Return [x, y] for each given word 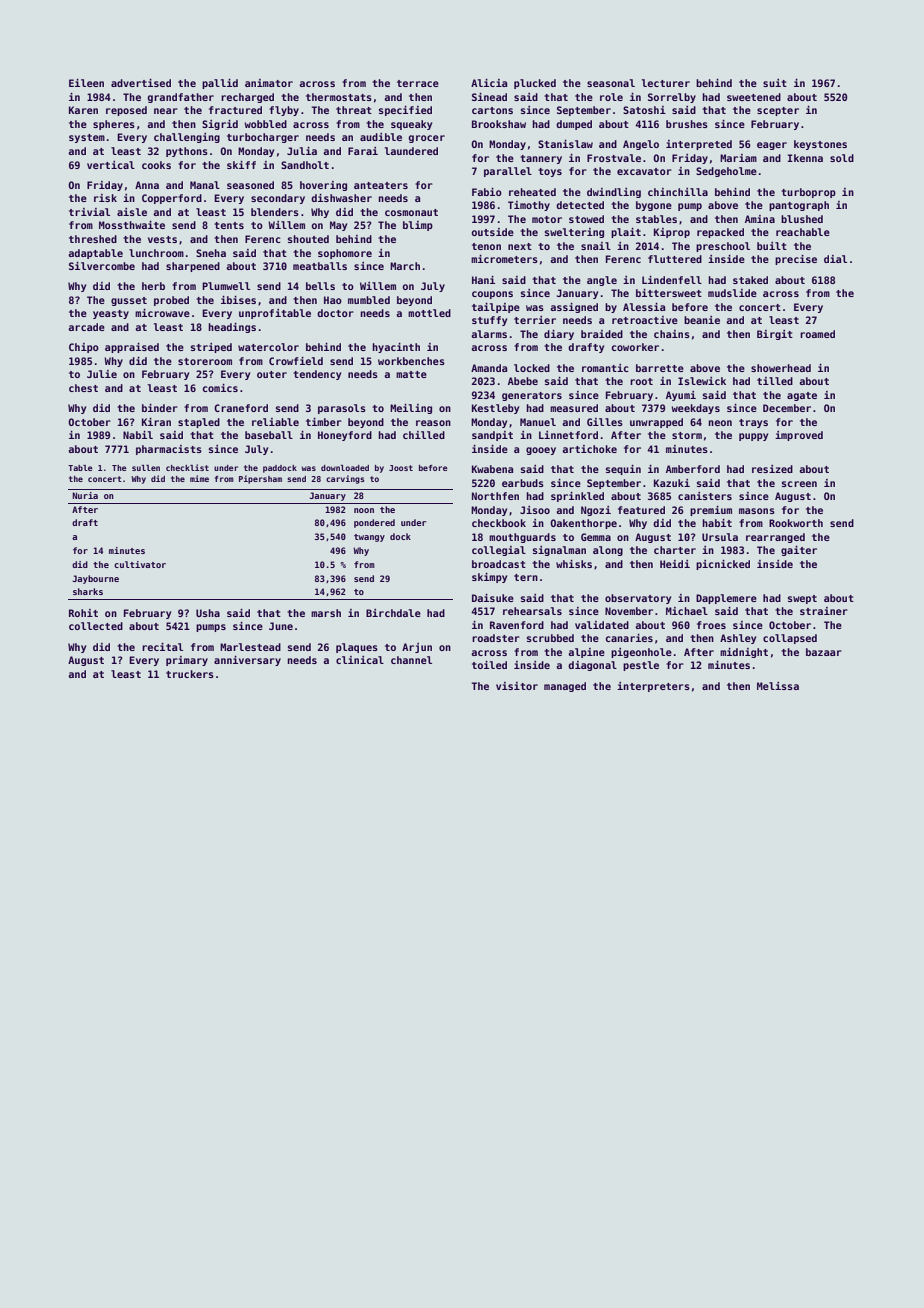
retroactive [645, 320]
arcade [86, 327]
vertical [111, 165]
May [338, 226]
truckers [190, 674]
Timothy [529, 206]
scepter [778, 111]
